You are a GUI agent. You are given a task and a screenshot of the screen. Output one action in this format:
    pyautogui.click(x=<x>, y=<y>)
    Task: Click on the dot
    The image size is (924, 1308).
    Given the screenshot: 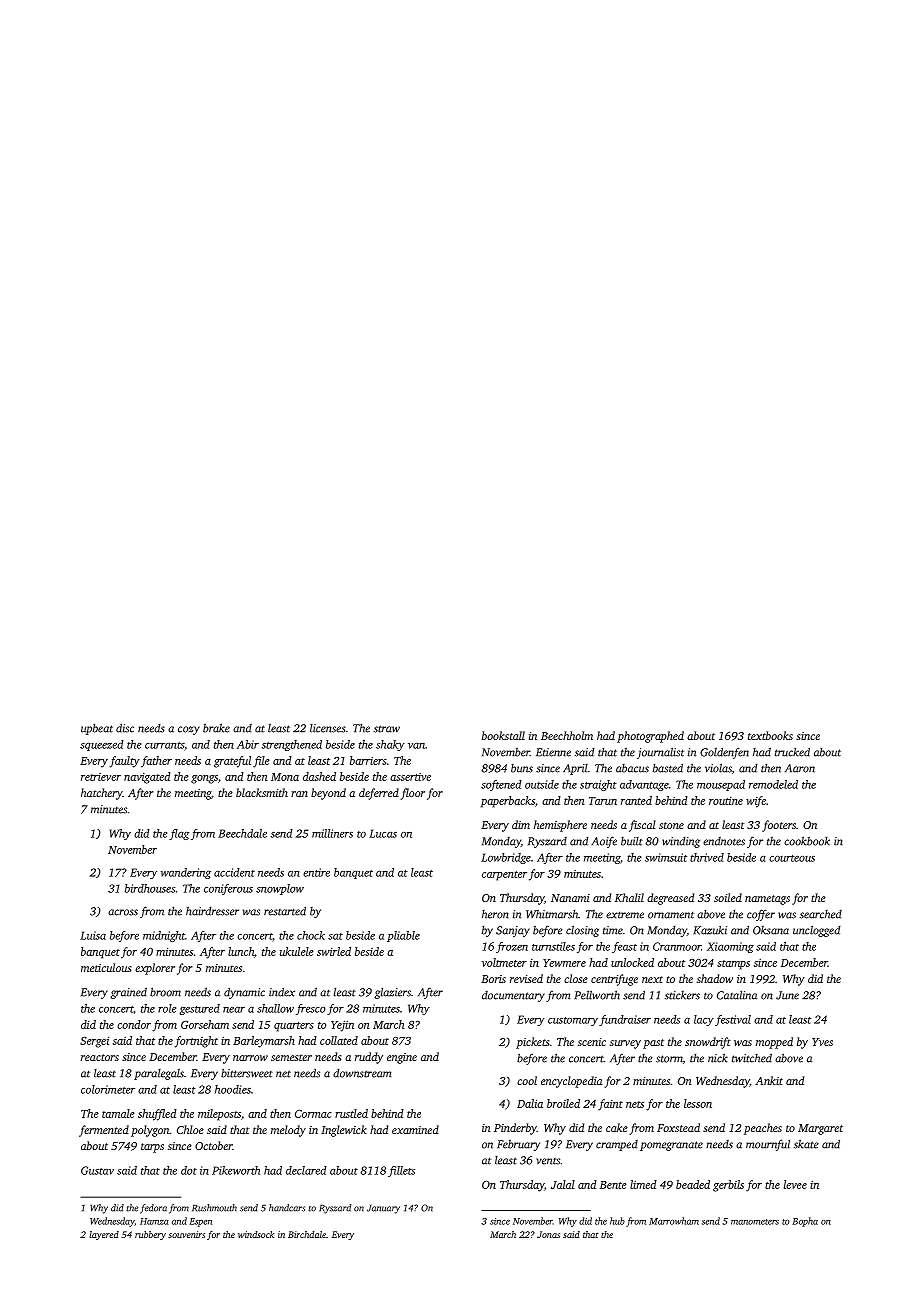 What is the action you would take?
    pyautogui.click(x=189, y=1170)
